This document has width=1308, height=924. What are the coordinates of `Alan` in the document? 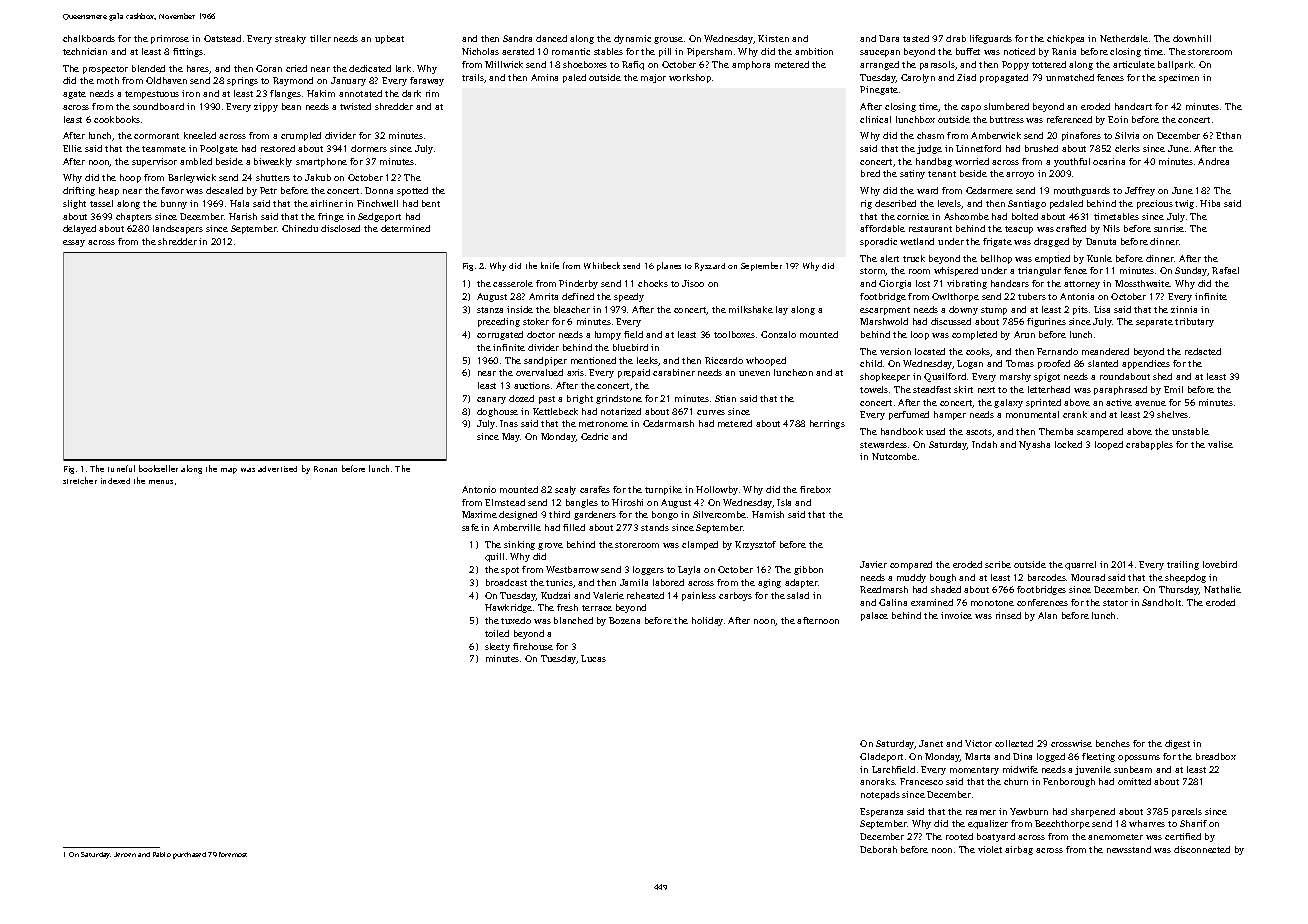 It's located at (1047, 615).
